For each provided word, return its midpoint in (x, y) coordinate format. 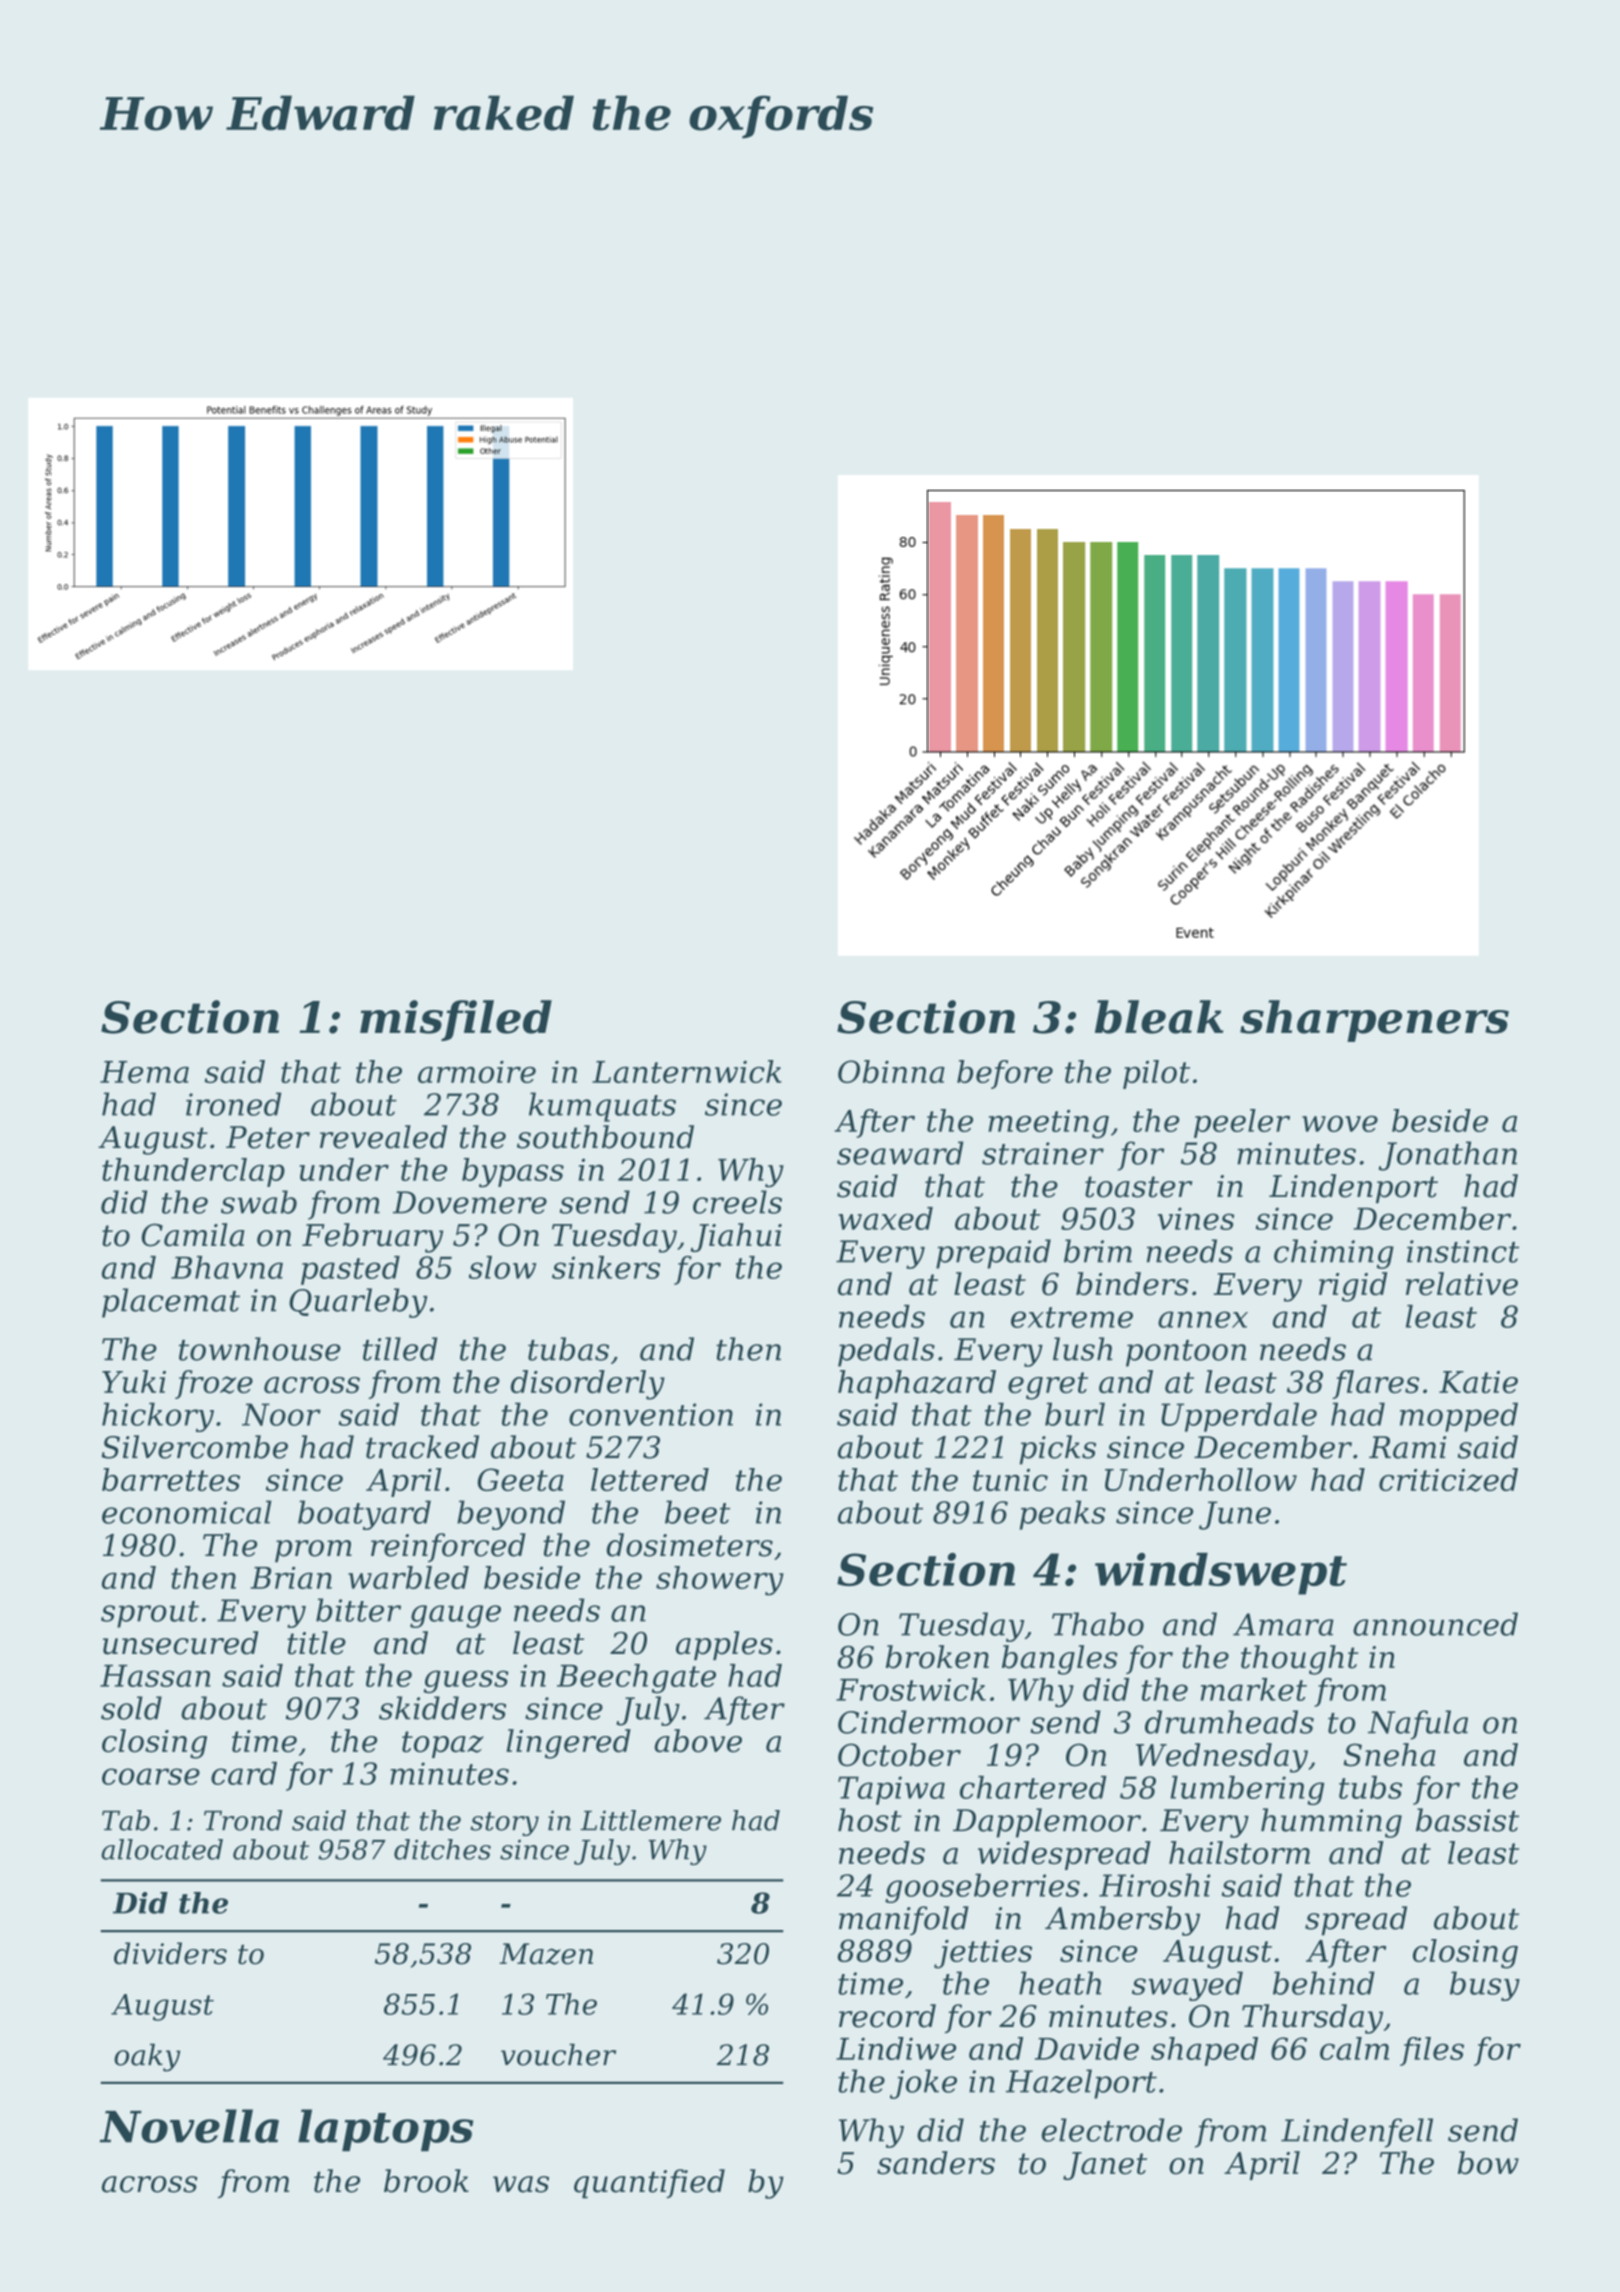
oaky (147, 2057)
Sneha (1389, 1755)
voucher (558, 2054)
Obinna (891, 1071)
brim (1098, 1251)
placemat (171, 1303)
